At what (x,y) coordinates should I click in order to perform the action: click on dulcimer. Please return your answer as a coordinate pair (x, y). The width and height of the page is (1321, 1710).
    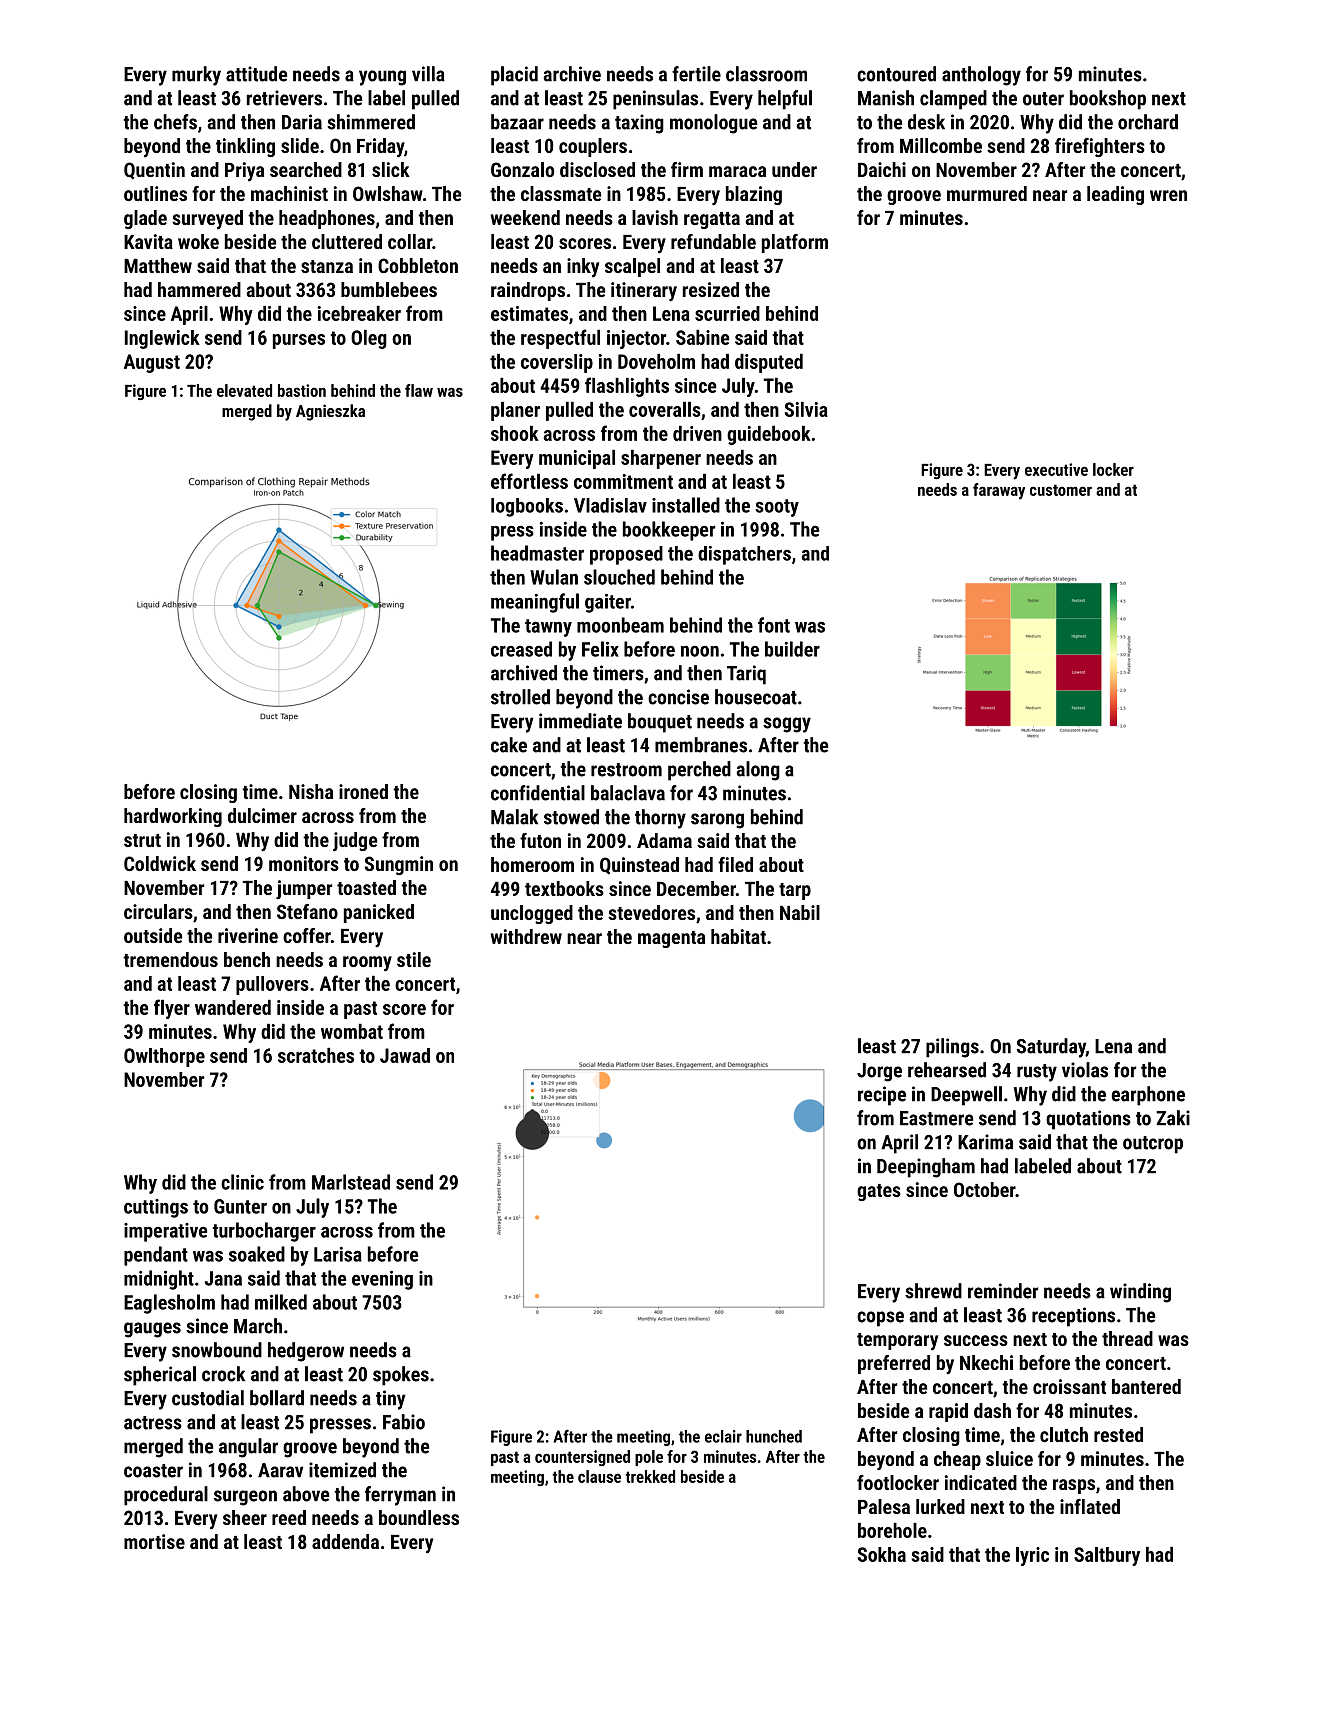
    Looking at the image, I should click on (262, 815).
